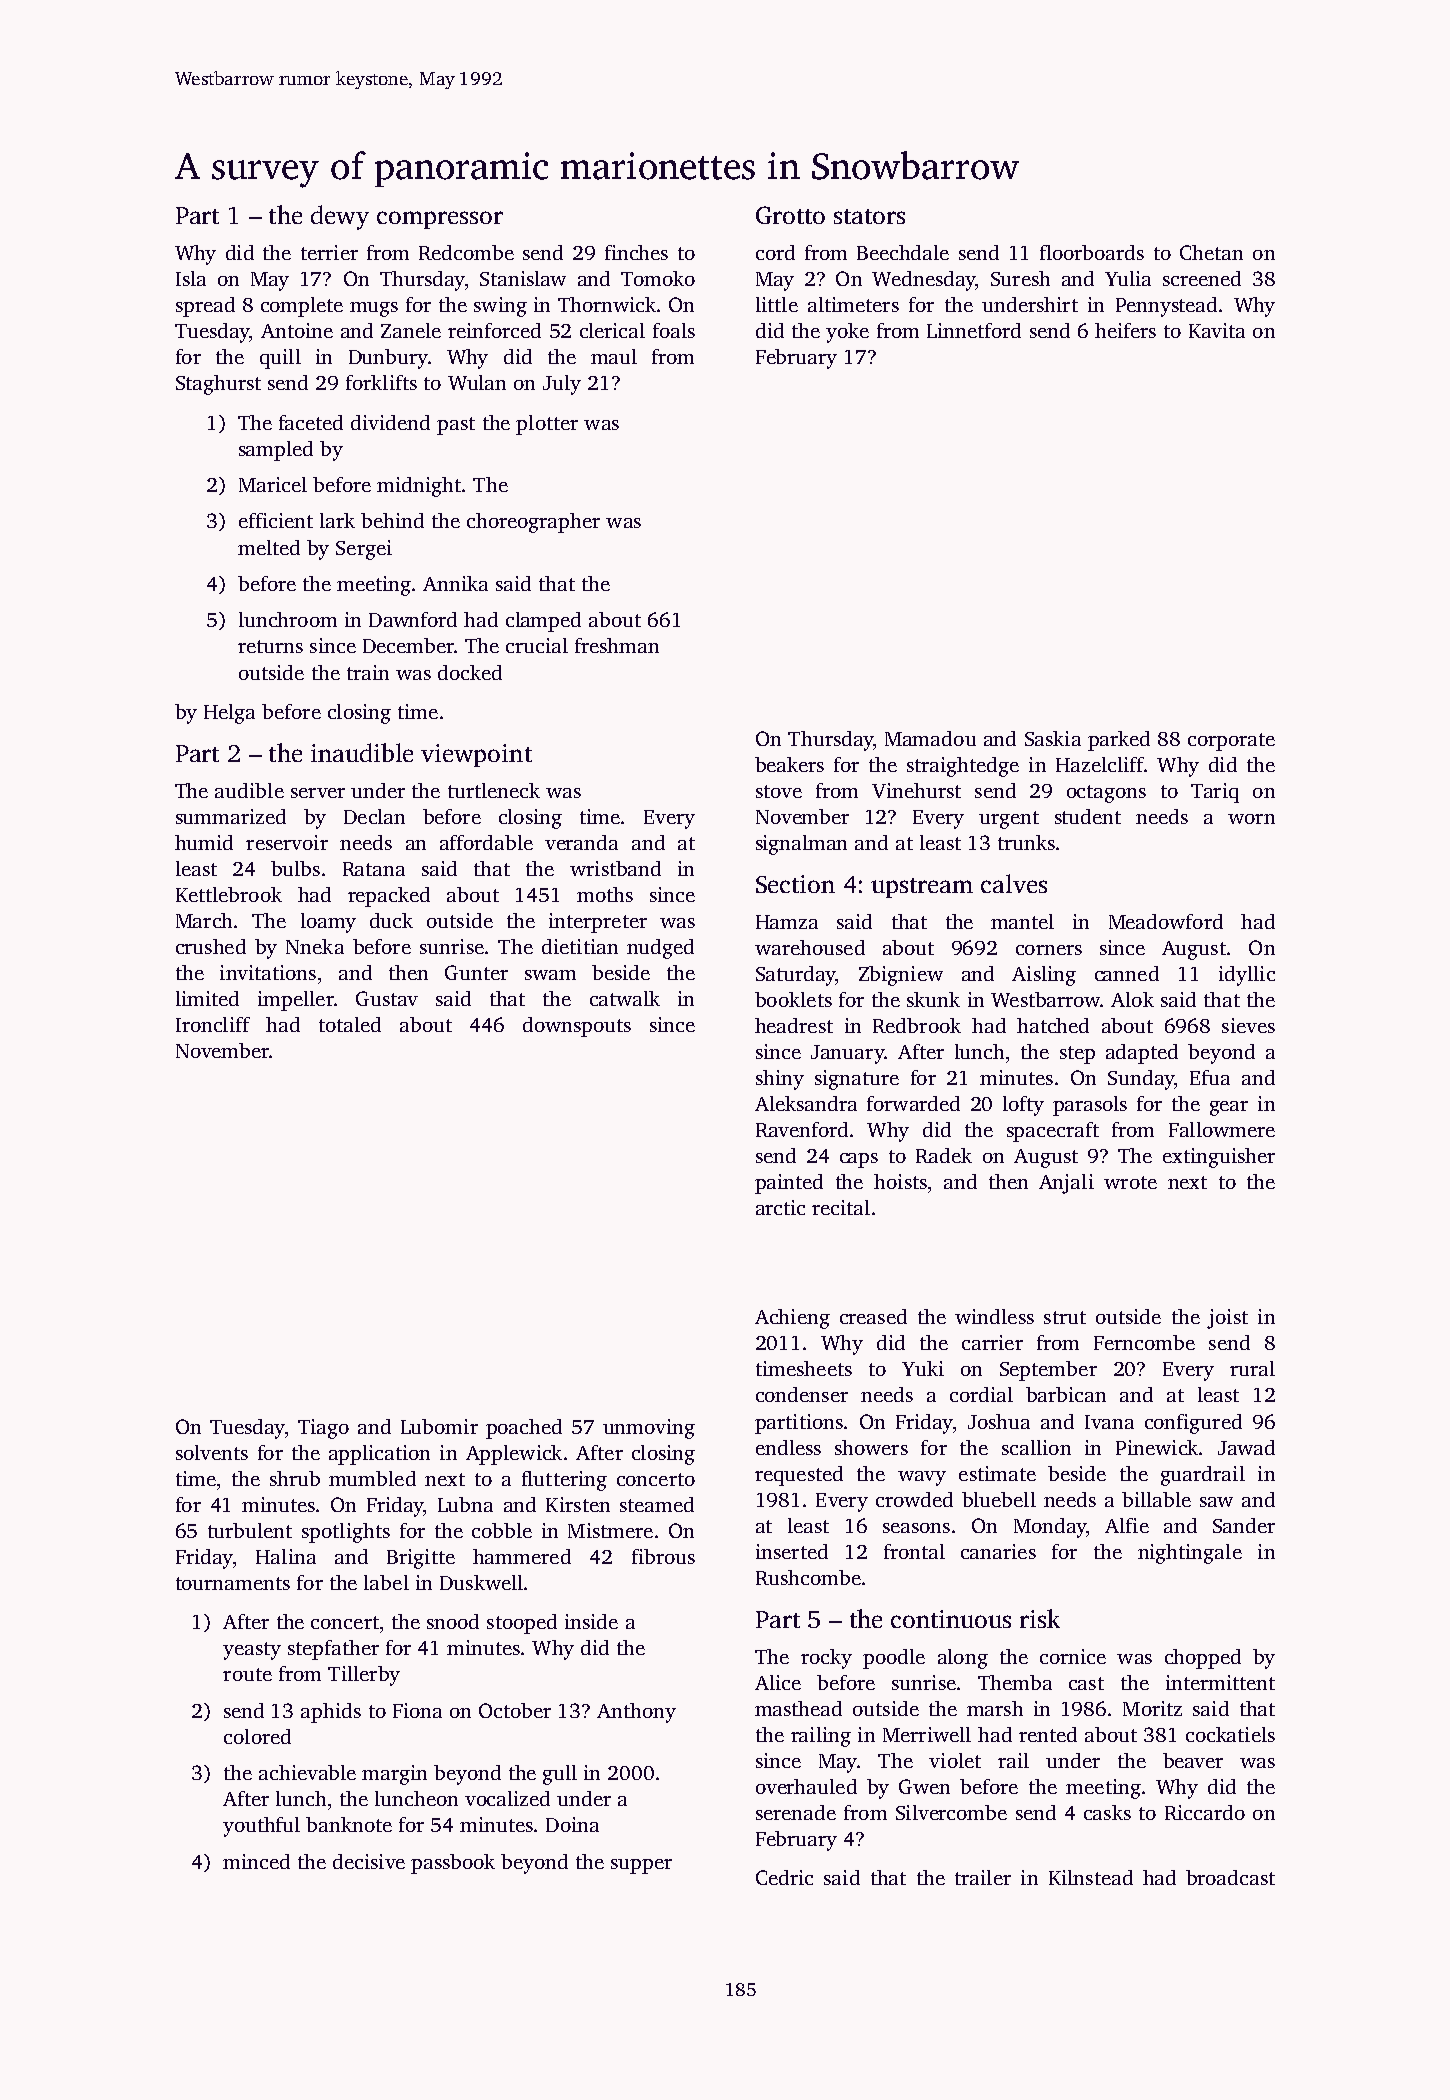  I want to click on terrier, so click(329, 252).
